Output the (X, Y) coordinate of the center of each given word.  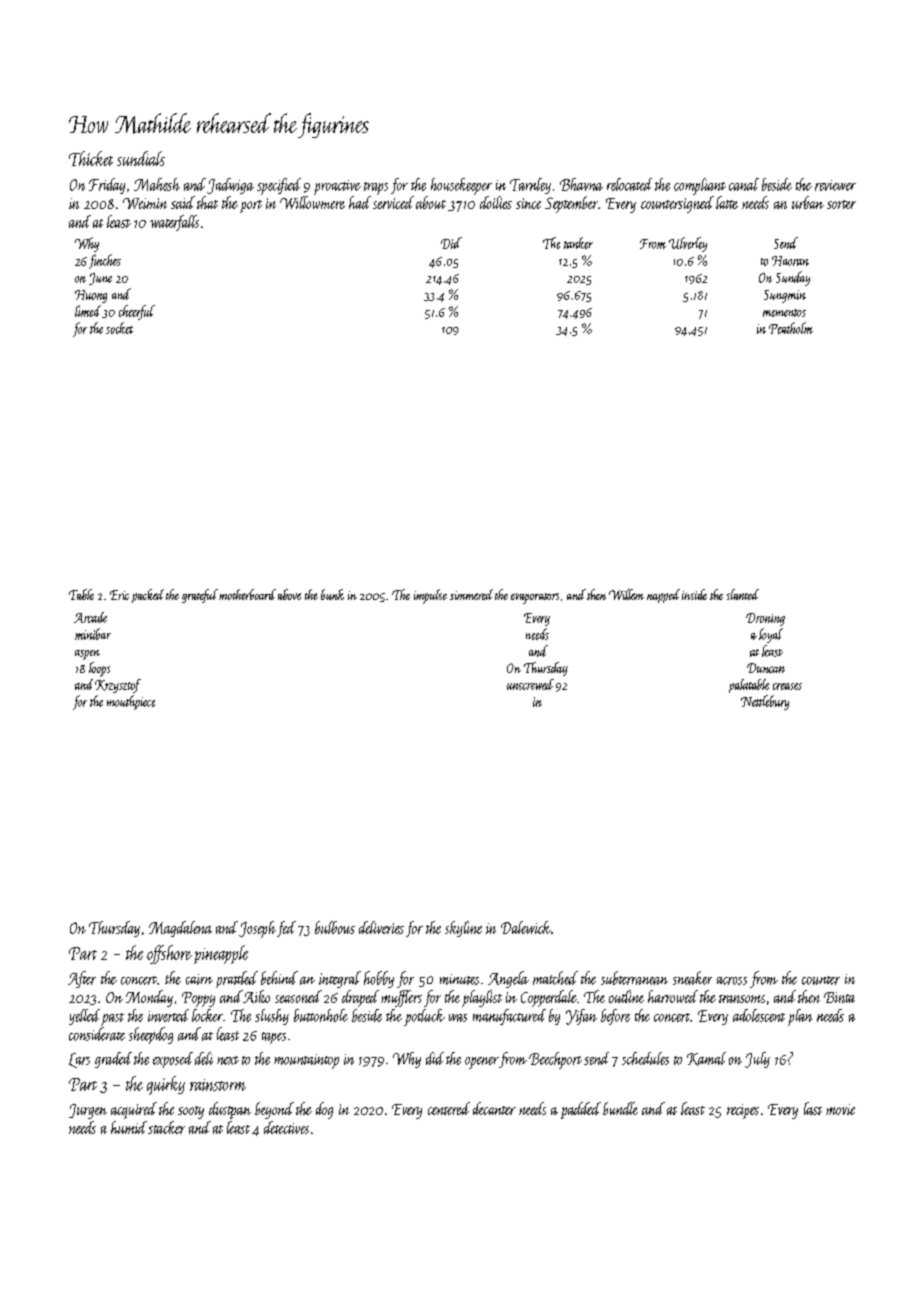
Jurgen (88, 1111)
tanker (578, 243)
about (431, 202)
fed (286, 929)
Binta (839, 997)
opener (482, 1063)
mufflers (401, 998)
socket (119, 328)
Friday (107, 186)
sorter (841, 204)
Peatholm (791, 328)
